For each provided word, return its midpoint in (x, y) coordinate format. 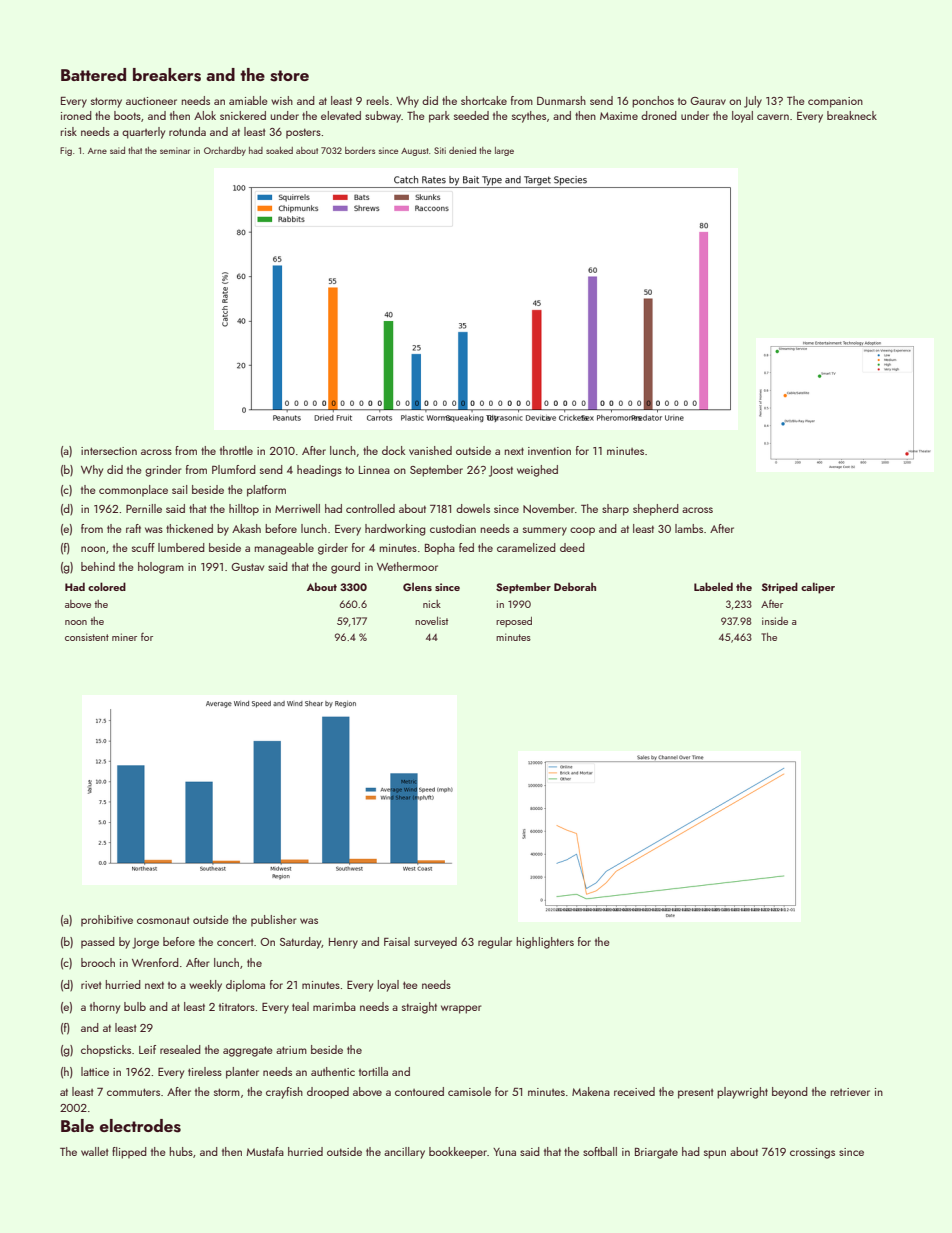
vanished (430, 450)
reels (378, 100)
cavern (773, 117)
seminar (175, 150)
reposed (514, 622)
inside (775, 621)
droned (659, 115)
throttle (236, 450)
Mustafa (265, 1151)
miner (124, 637)
